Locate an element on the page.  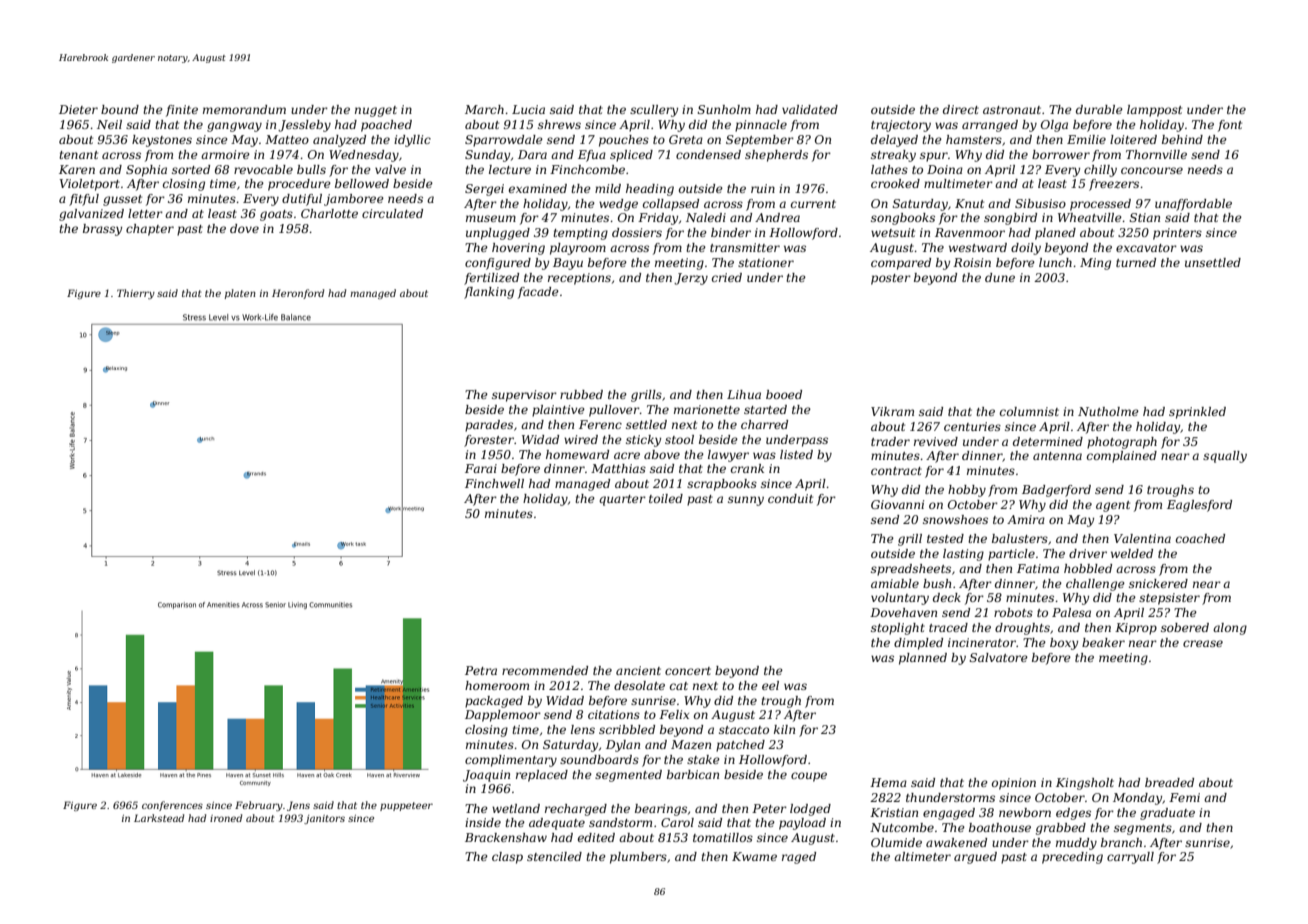
procedure is located at coordinates (299, 185).
